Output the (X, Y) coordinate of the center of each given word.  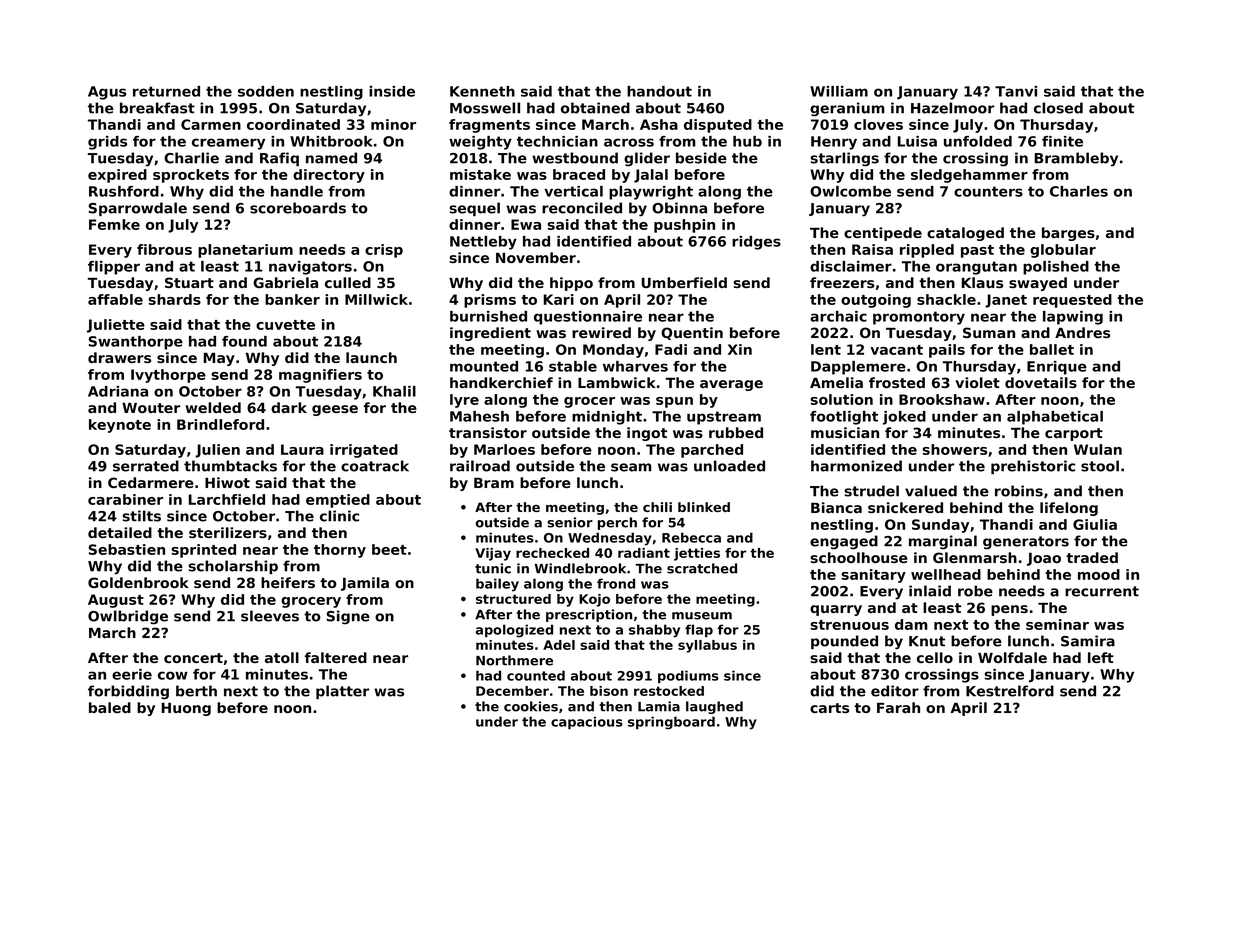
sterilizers (228, 532)
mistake (480, 174)
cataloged (965, 234)
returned (166, 91)
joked (904, 418)
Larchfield (227, 499)
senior (570, 522)
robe (975, 591)
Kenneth (482, 91)
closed (1058, 108)
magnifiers (320, 376)
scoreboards (298, 208)
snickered (905, 507)
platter (342, 692)
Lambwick (617, 382)
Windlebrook (580, 568)
